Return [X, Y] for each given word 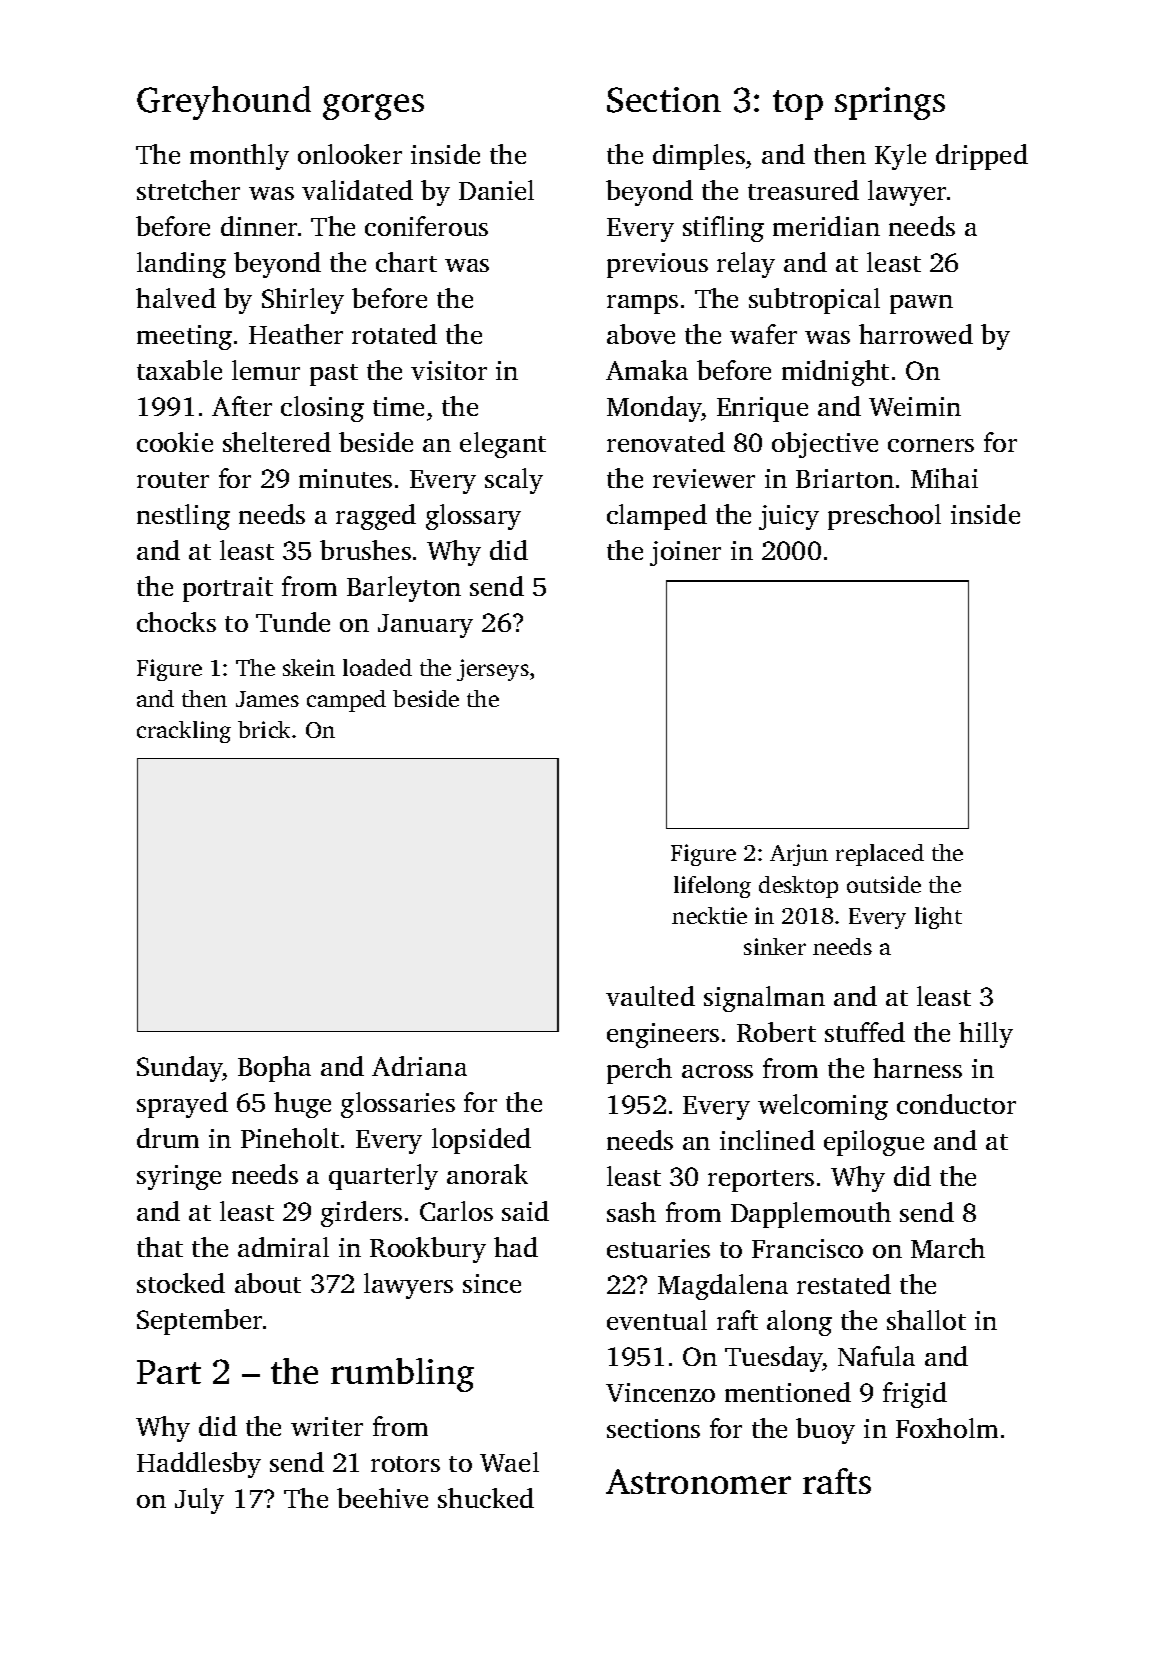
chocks [176, 622]
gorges [373, 107]
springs [890, 103]
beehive [382, 1498]
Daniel [496, 190]
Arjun [799, 855]
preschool [884, 517]
